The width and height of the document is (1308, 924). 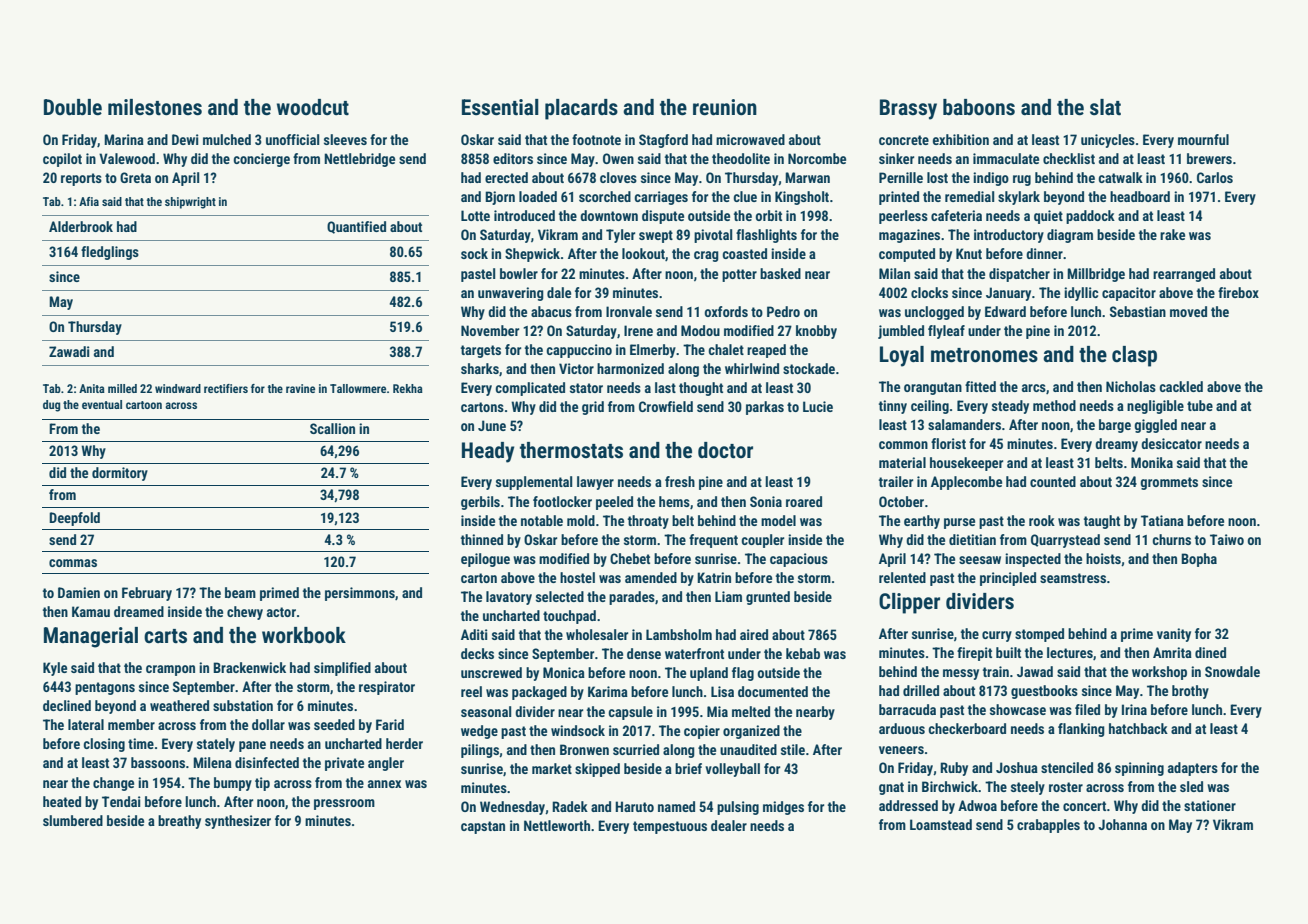 What do you see at coordinates (804, 501) in the document?
I see `roared` at bounding box center [804, 501].
